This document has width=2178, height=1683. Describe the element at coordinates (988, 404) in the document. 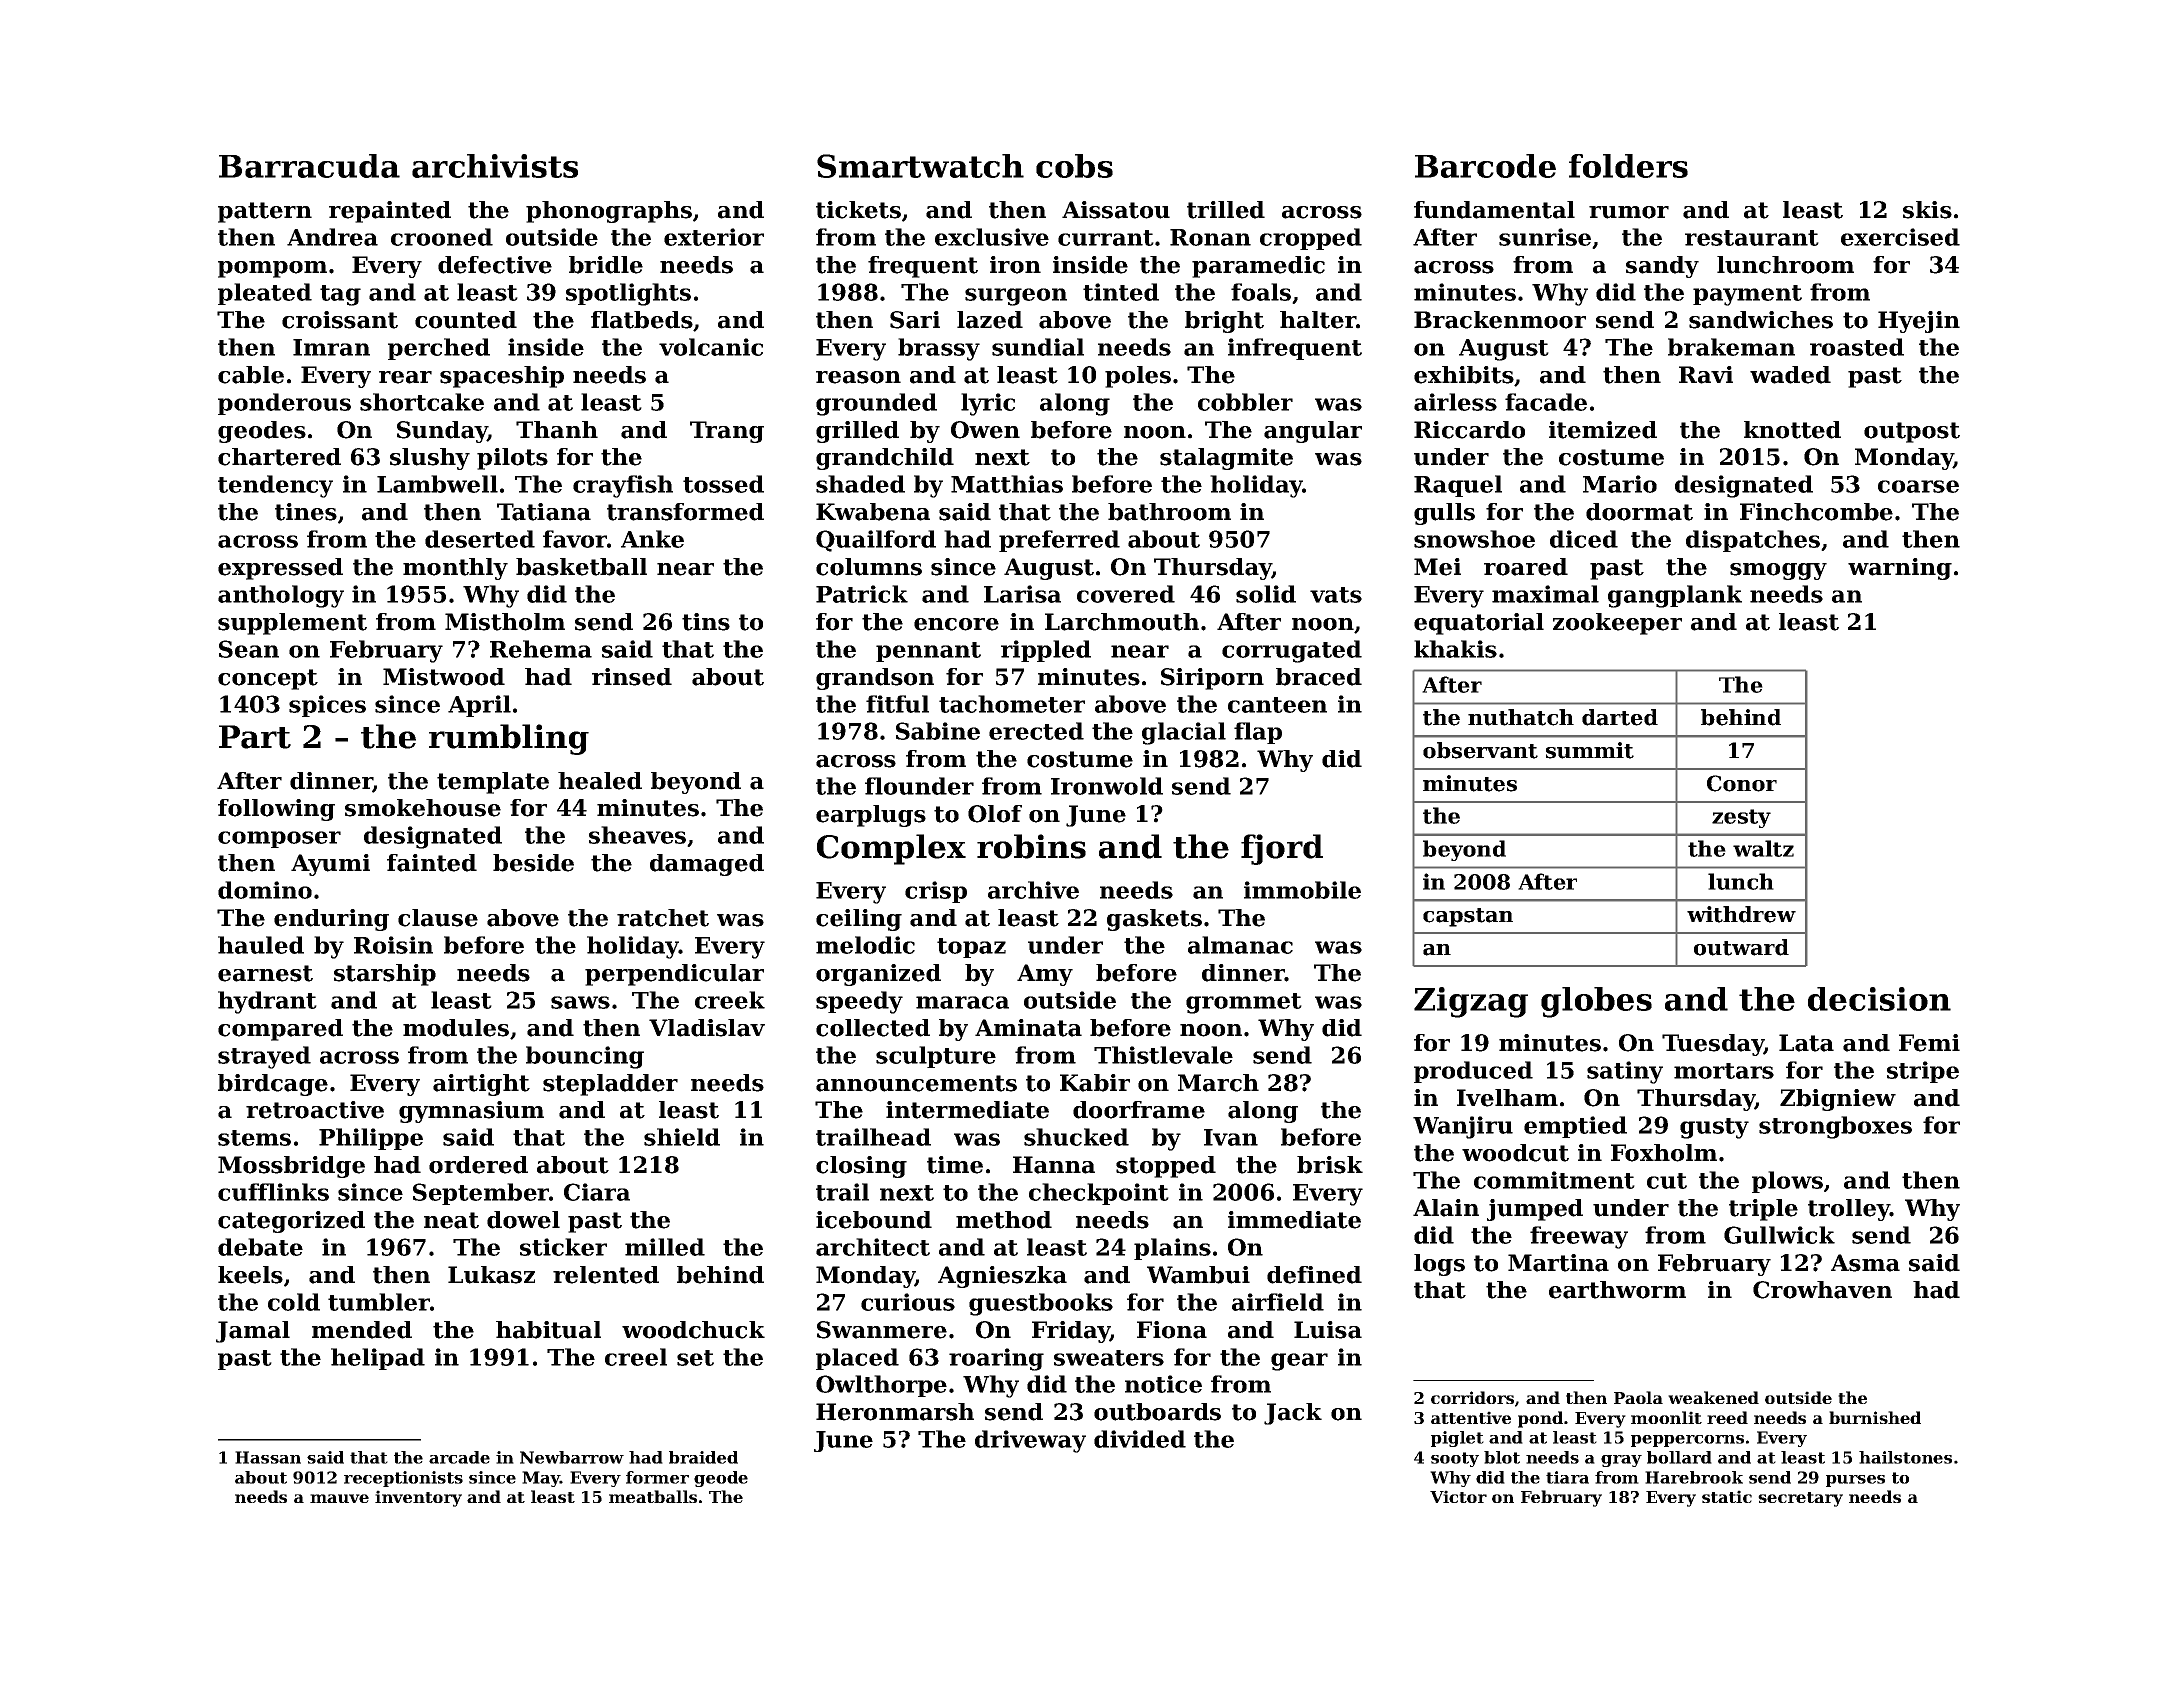

I see `lyric` at that location.
